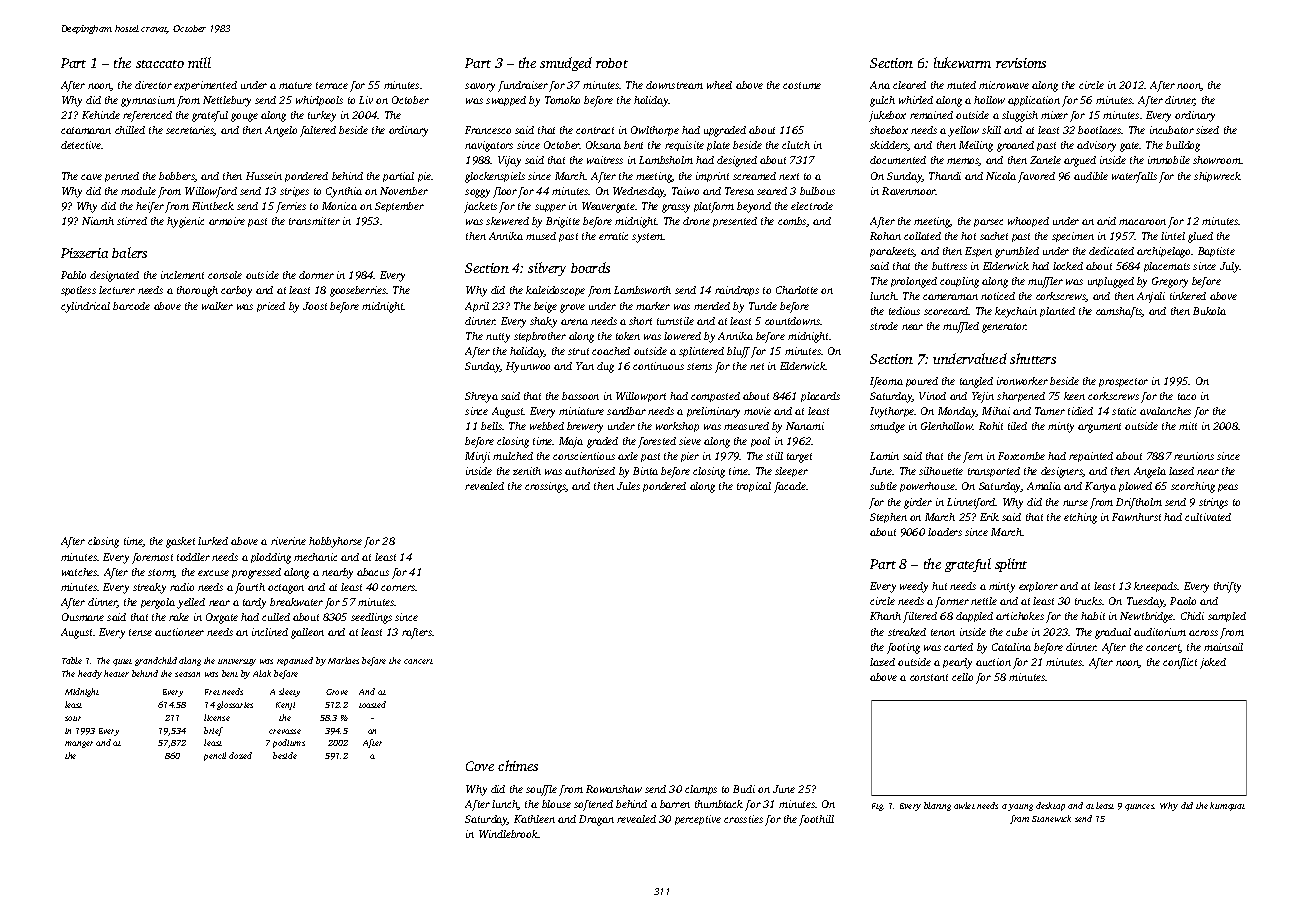 The width and height of the screenshot is (1308, 924). What do you see at coordinates (180, 542) in the screenshot?
I see `gasket` at bounding box center [180, 542].
